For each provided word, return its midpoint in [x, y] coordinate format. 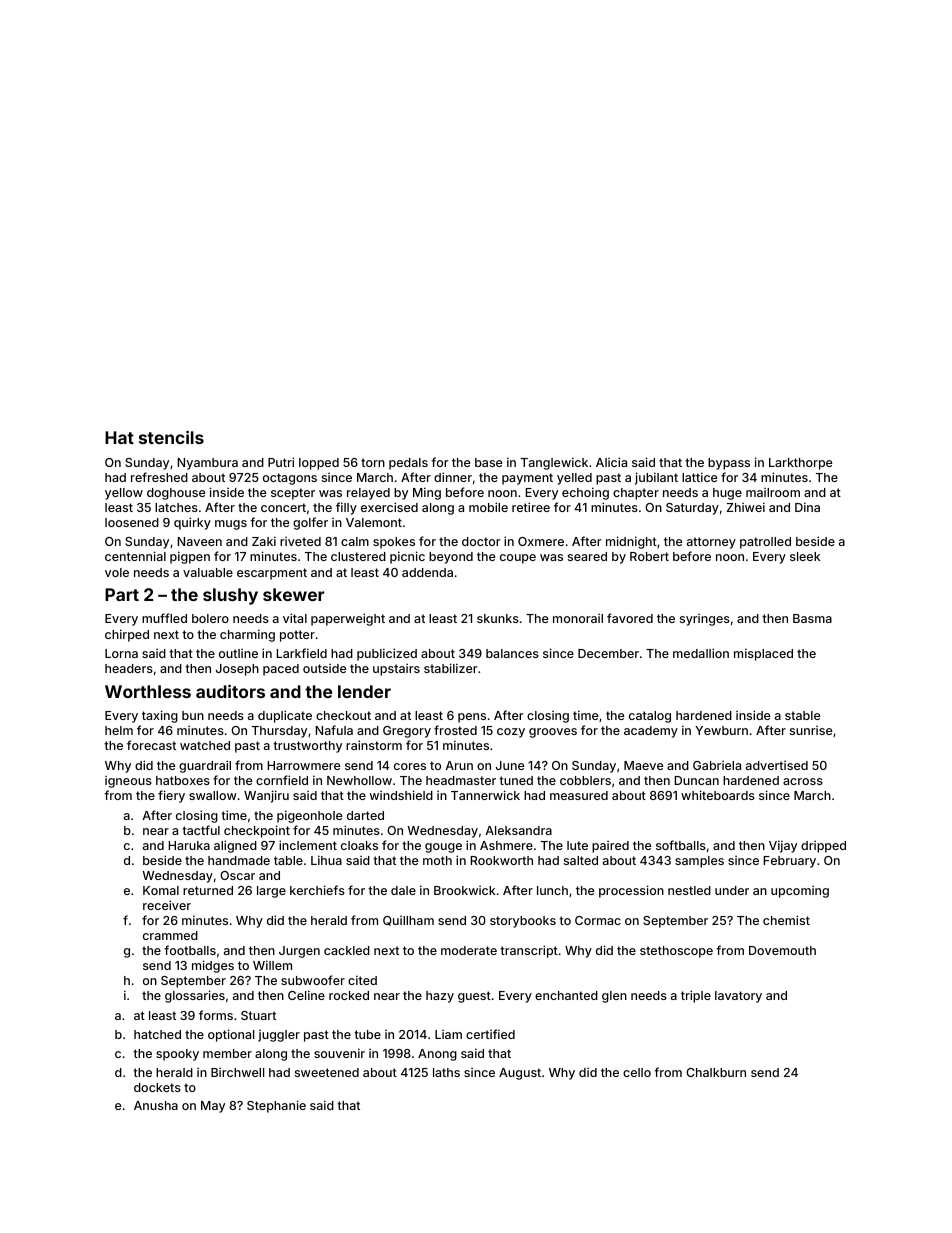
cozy [511, 733]
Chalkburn [716, 1072]
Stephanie [276, 1106]
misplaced [763, 654]
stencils [171, 437]
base [488, 462]
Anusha [156, 1105]
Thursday [279, 732]
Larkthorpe [800, 464]
